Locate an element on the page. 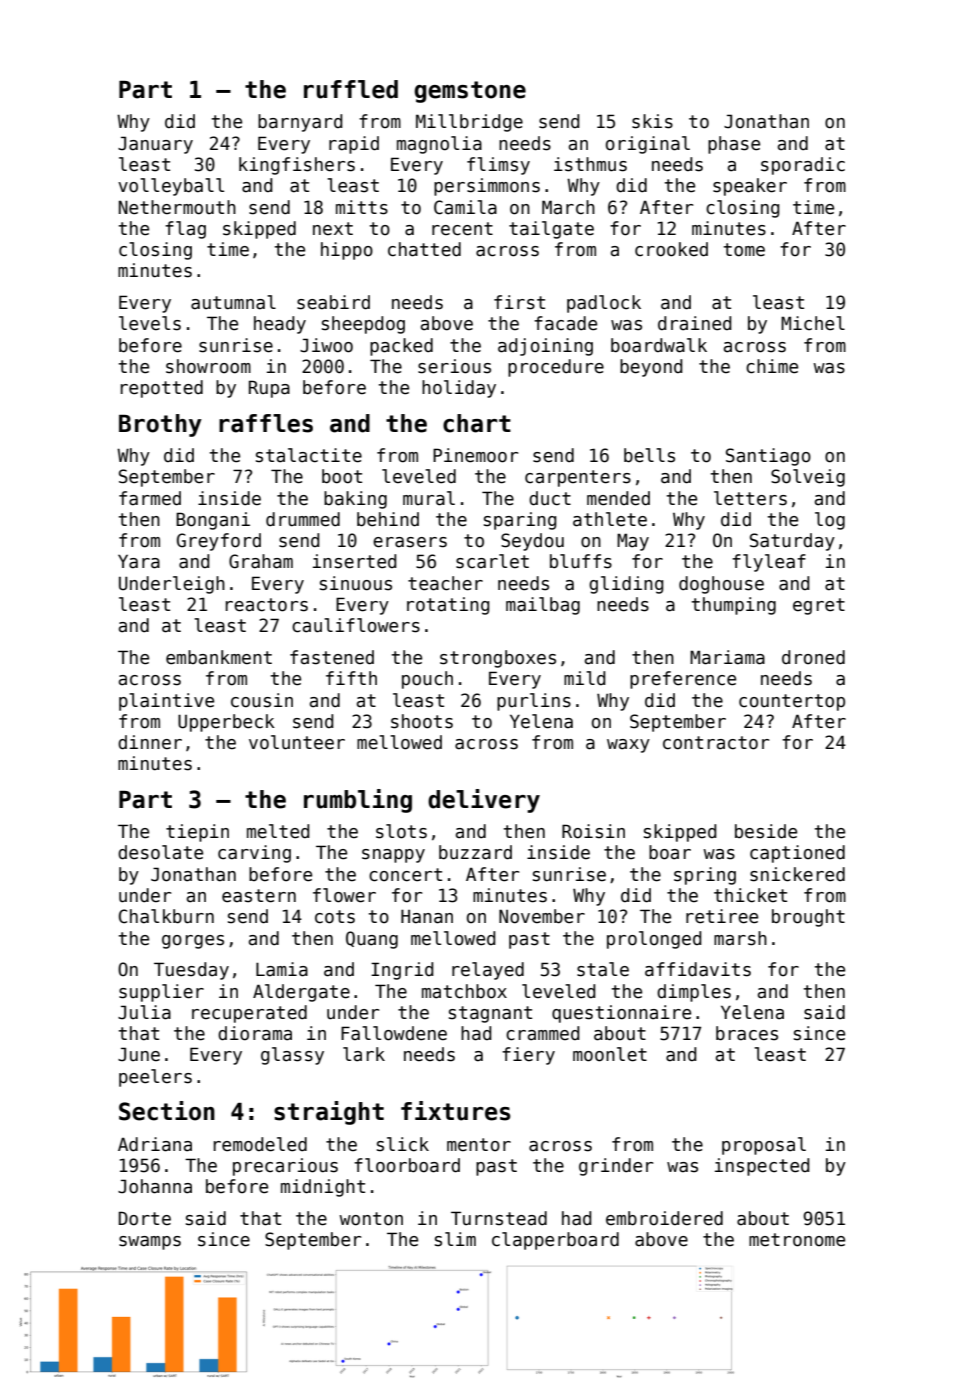 The width and height of the document is (964, 1397). Quang is located at coordinates (372, 940).
